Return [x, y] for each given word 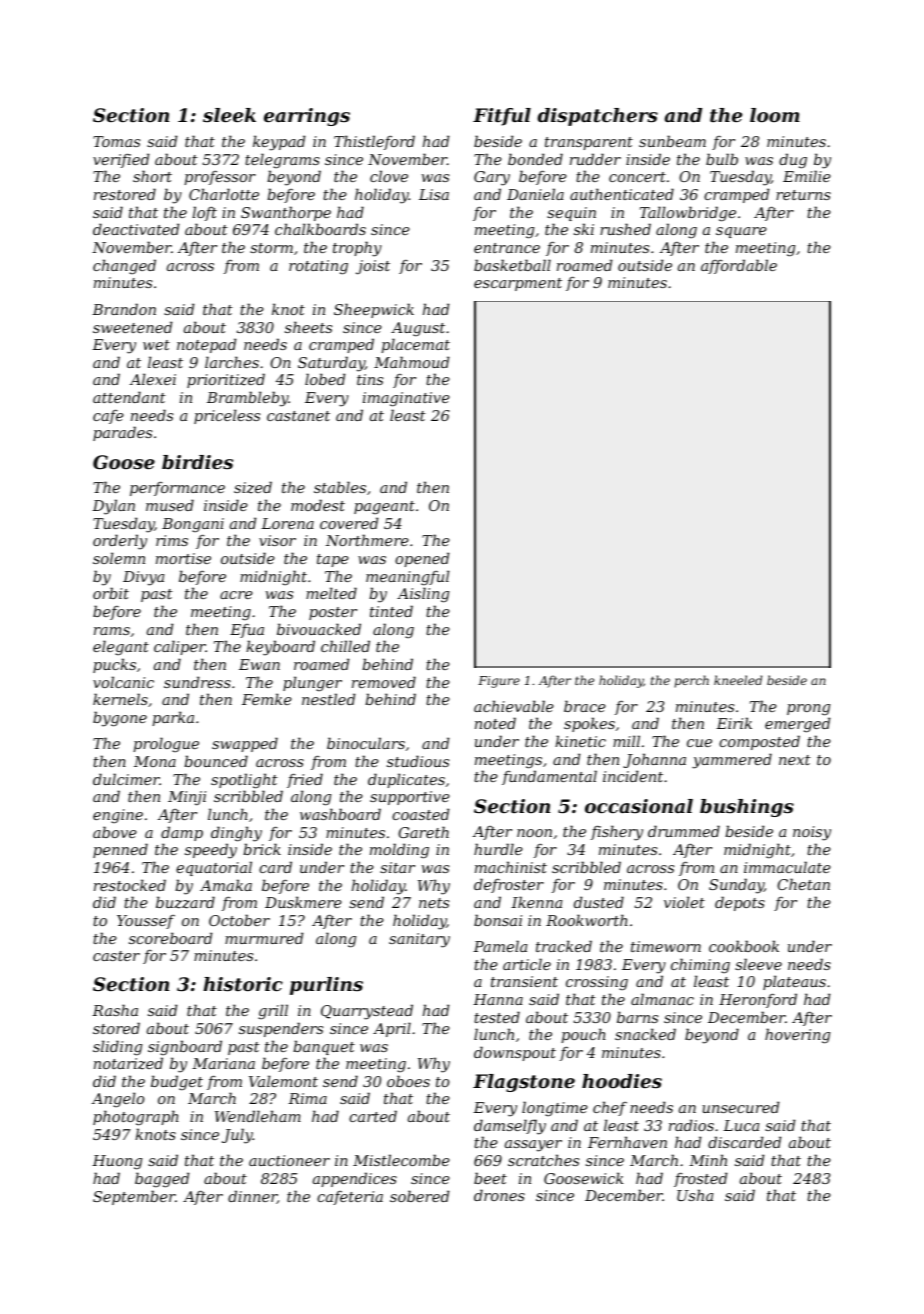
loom [775, 115]
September [134, 1197]
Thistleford [374, 142]
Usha [695, 1195]
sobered [419, 1196]
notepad [206, 345]
